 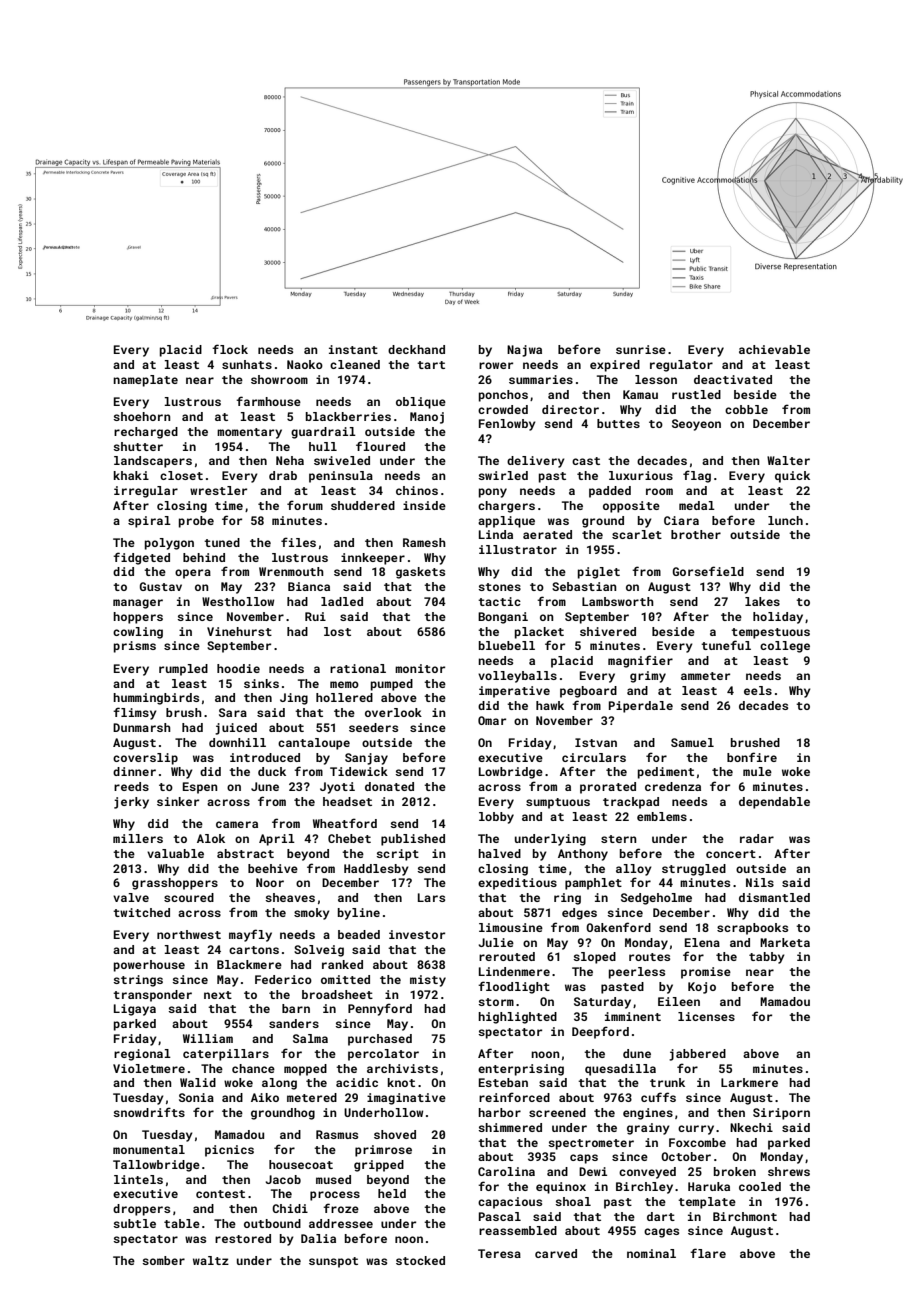 I want to click on misty, so click(x=428, y=981).
